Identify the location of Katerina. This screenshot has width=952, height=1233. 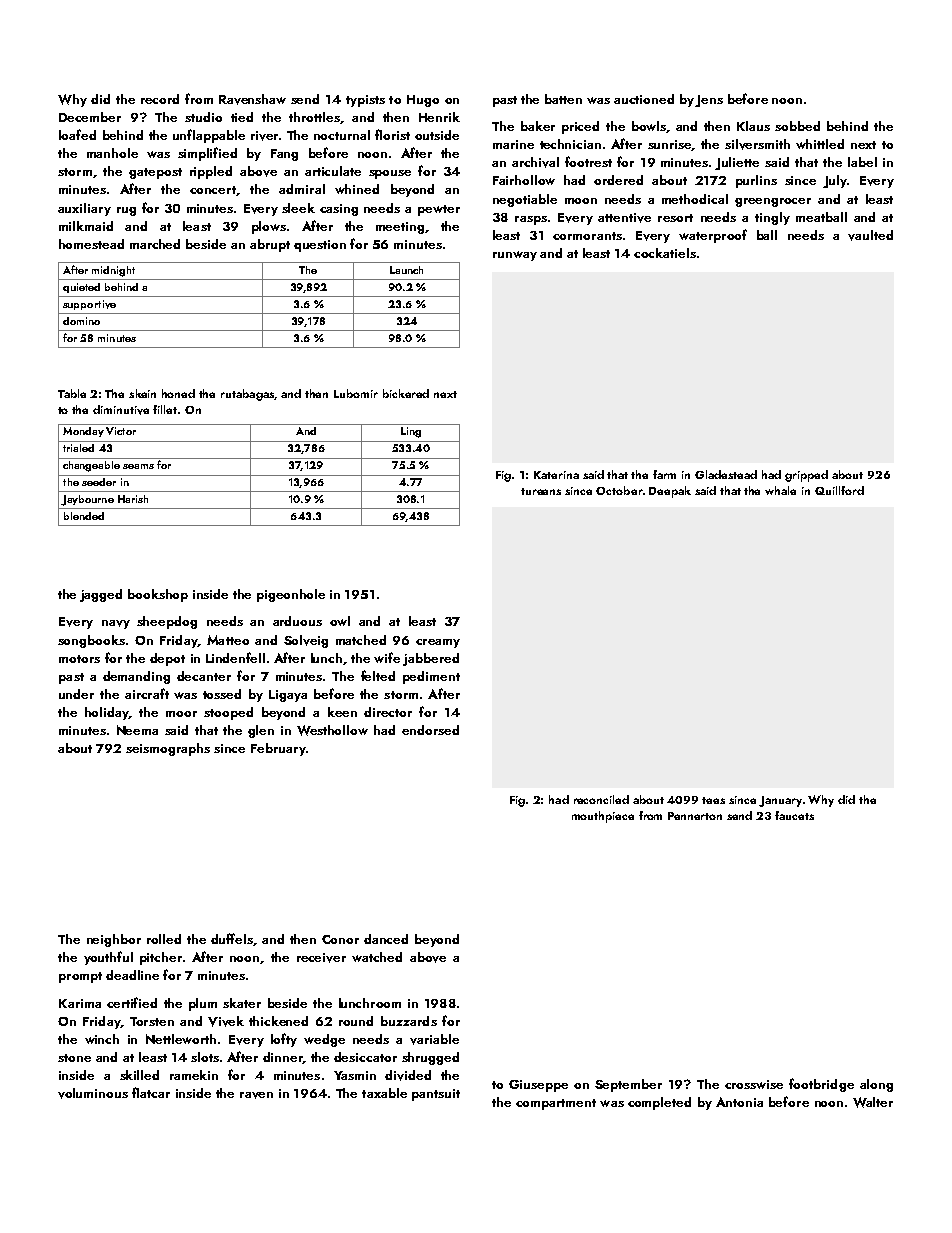
(556, 475).
